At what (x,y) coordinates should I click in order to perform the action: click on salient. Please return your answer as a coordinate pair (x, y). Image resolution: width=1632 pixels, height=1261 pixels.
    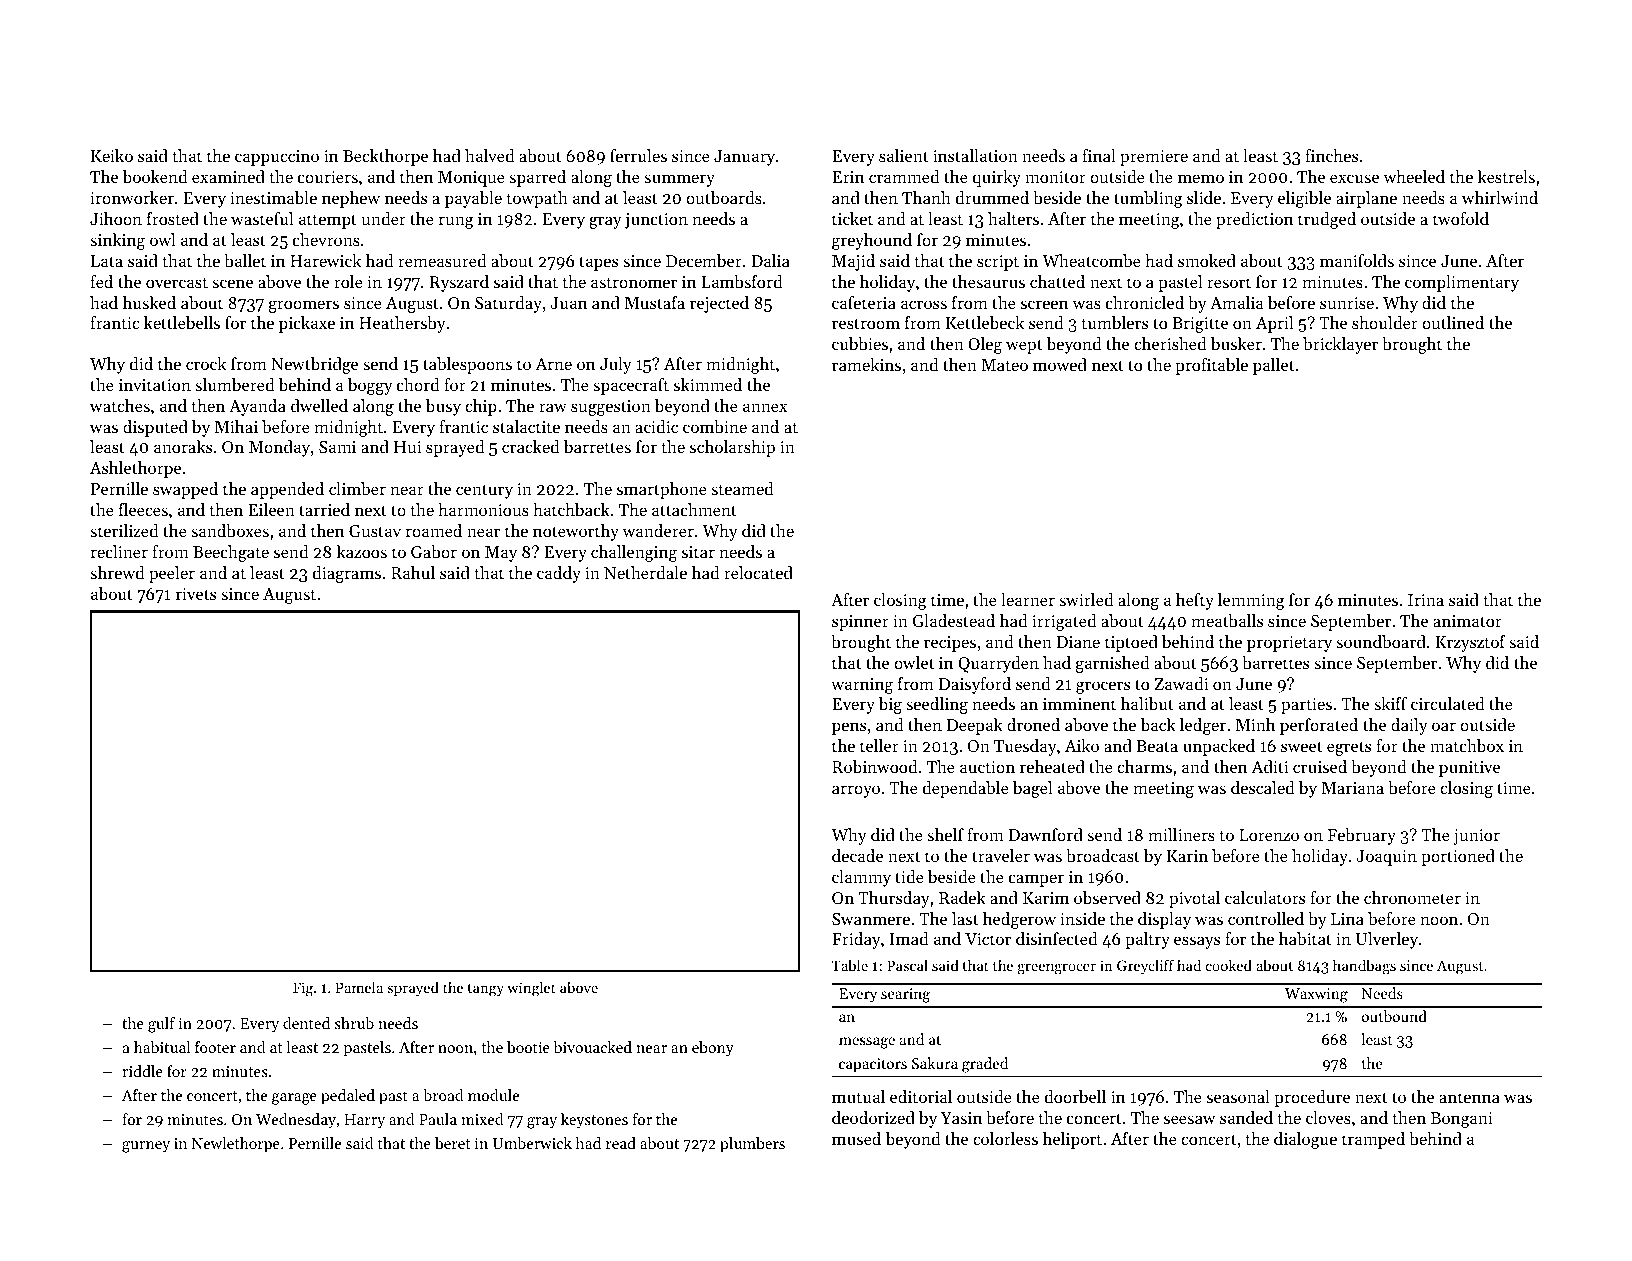
    Looking at the image, I should click on (903, 155).
